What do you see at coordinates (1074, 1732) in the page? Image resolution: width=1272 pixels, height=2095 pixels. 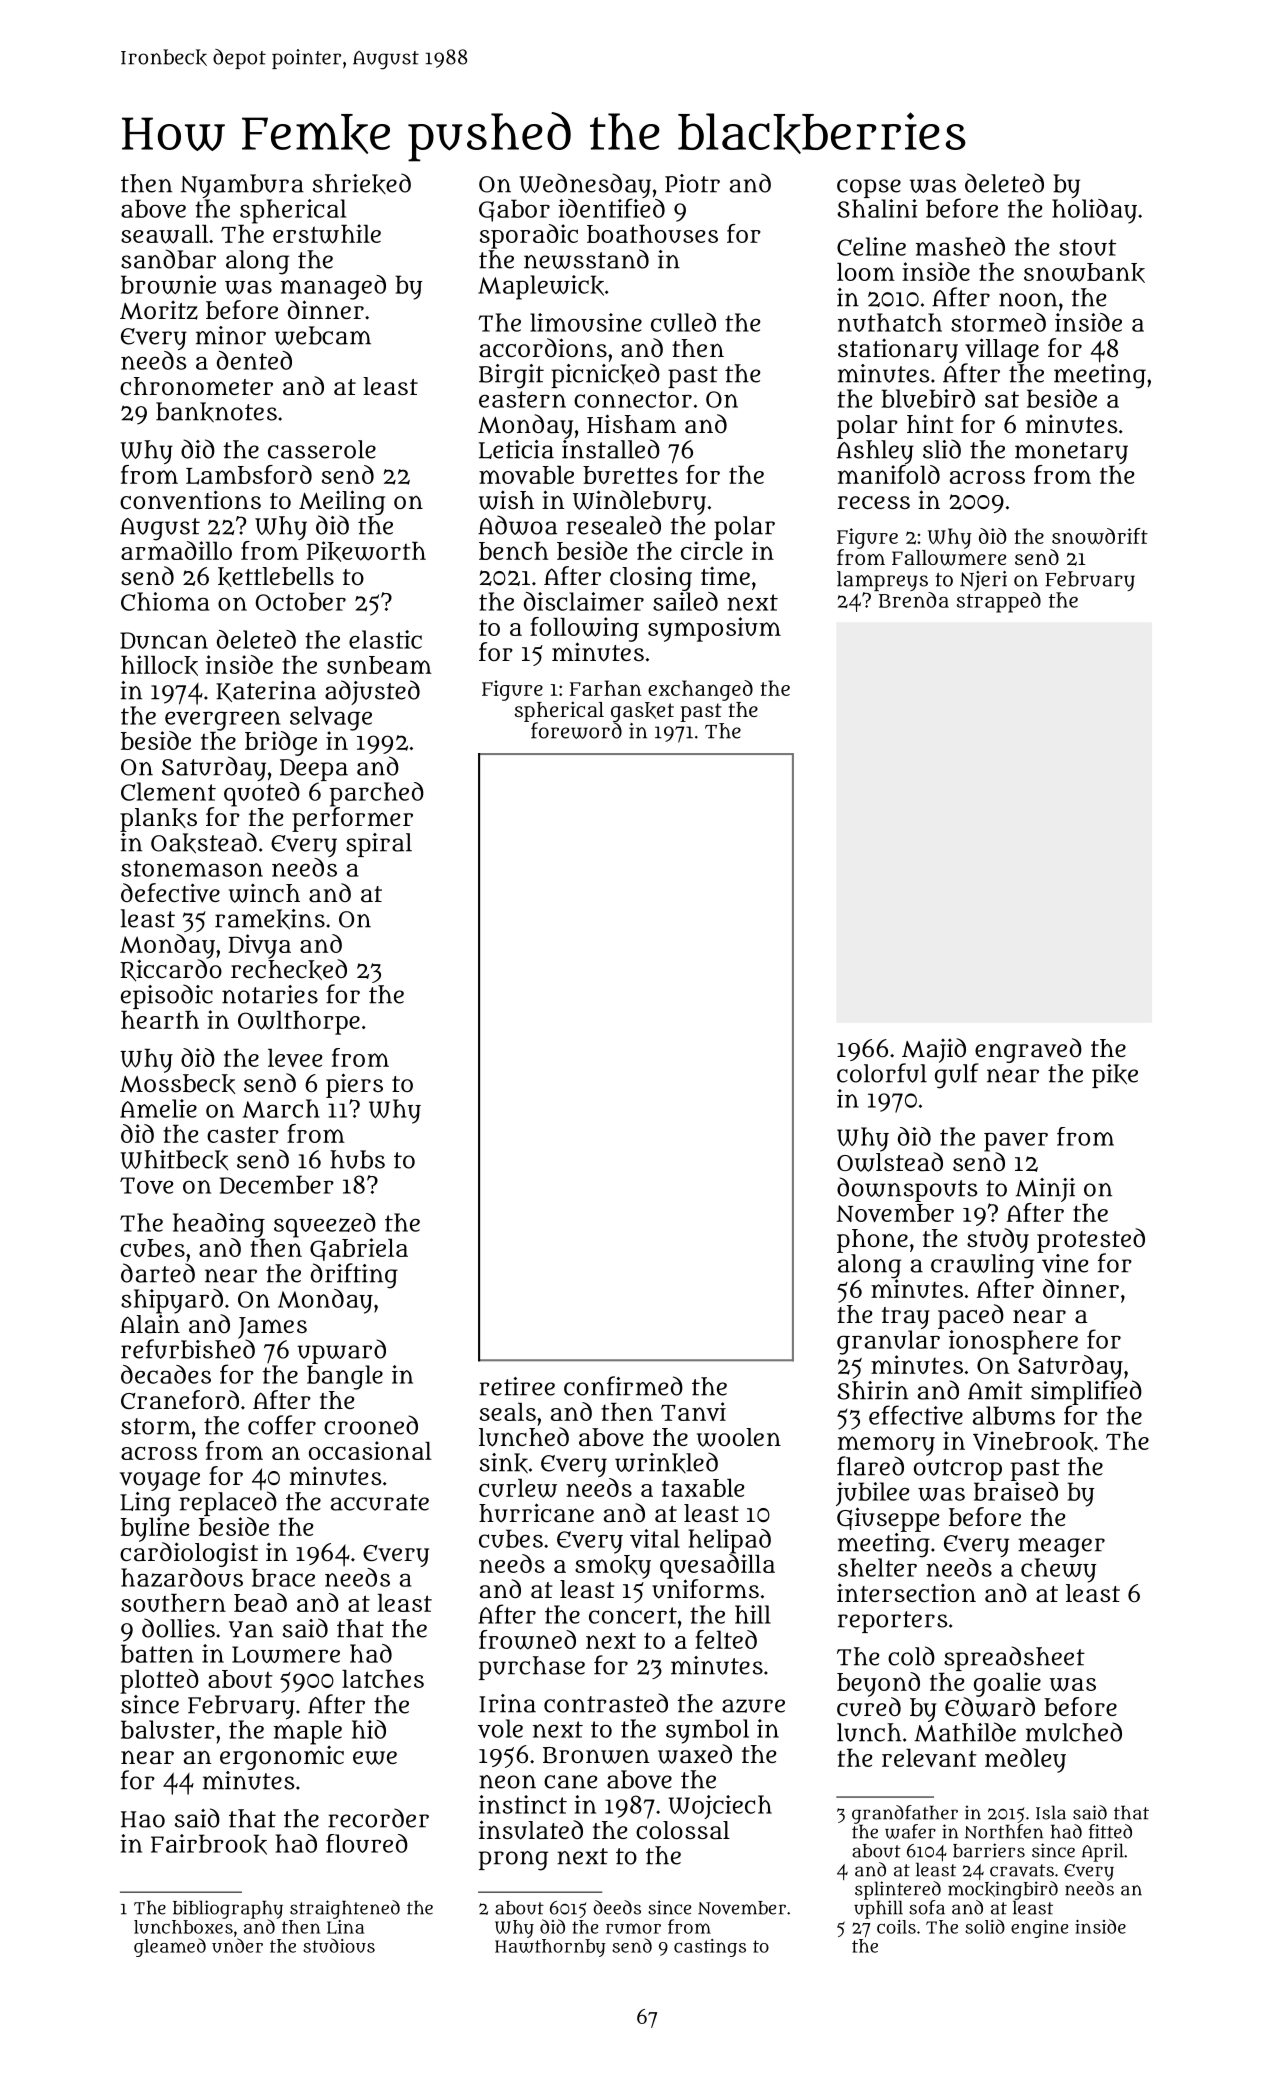 I see `mulched` at bounding box center [1074, 1732].
